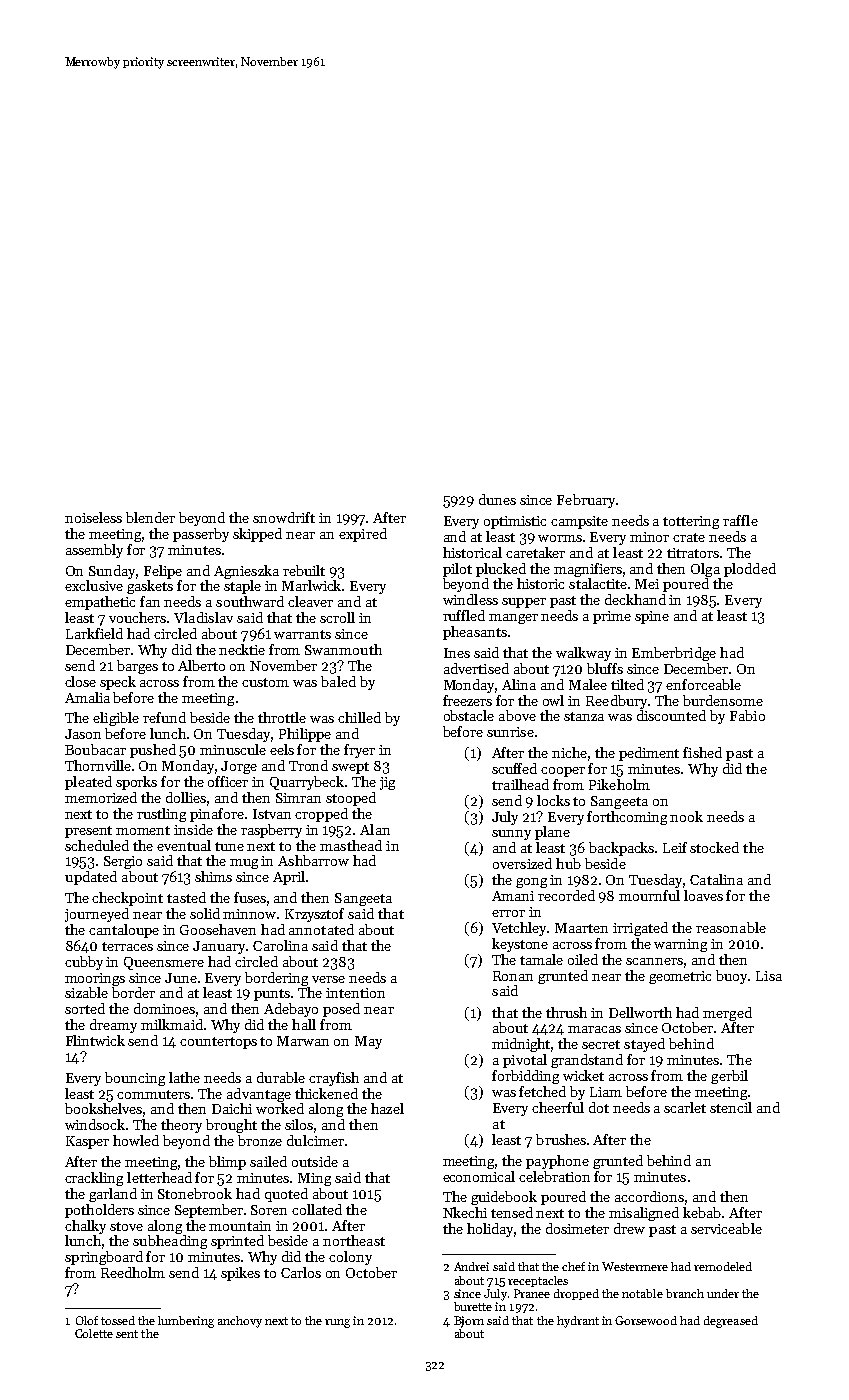  I want to click on noiseless, so click(93, 517).
